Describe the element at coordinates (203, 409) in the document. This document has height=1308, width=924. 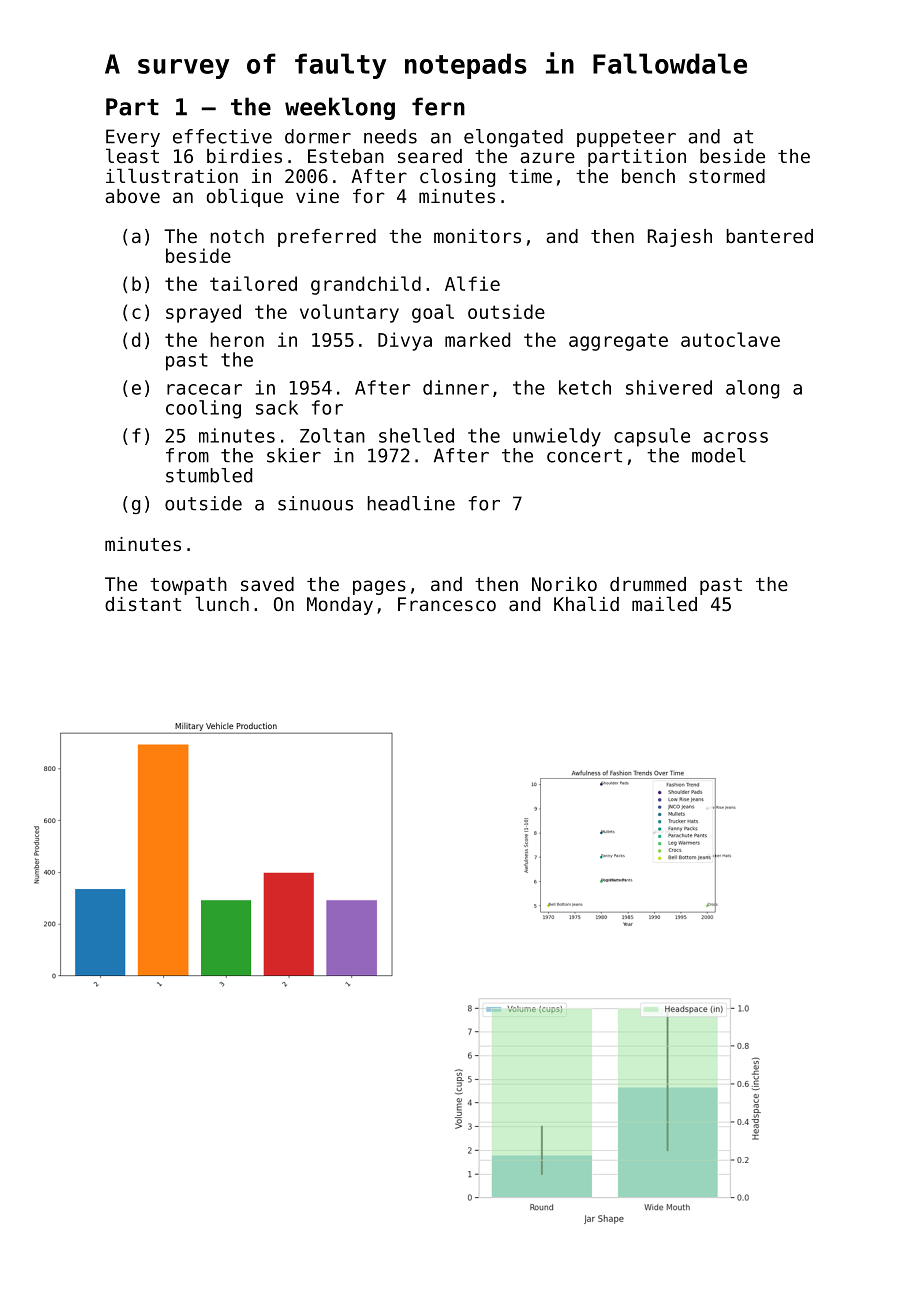
I see `cooling` at that location.
